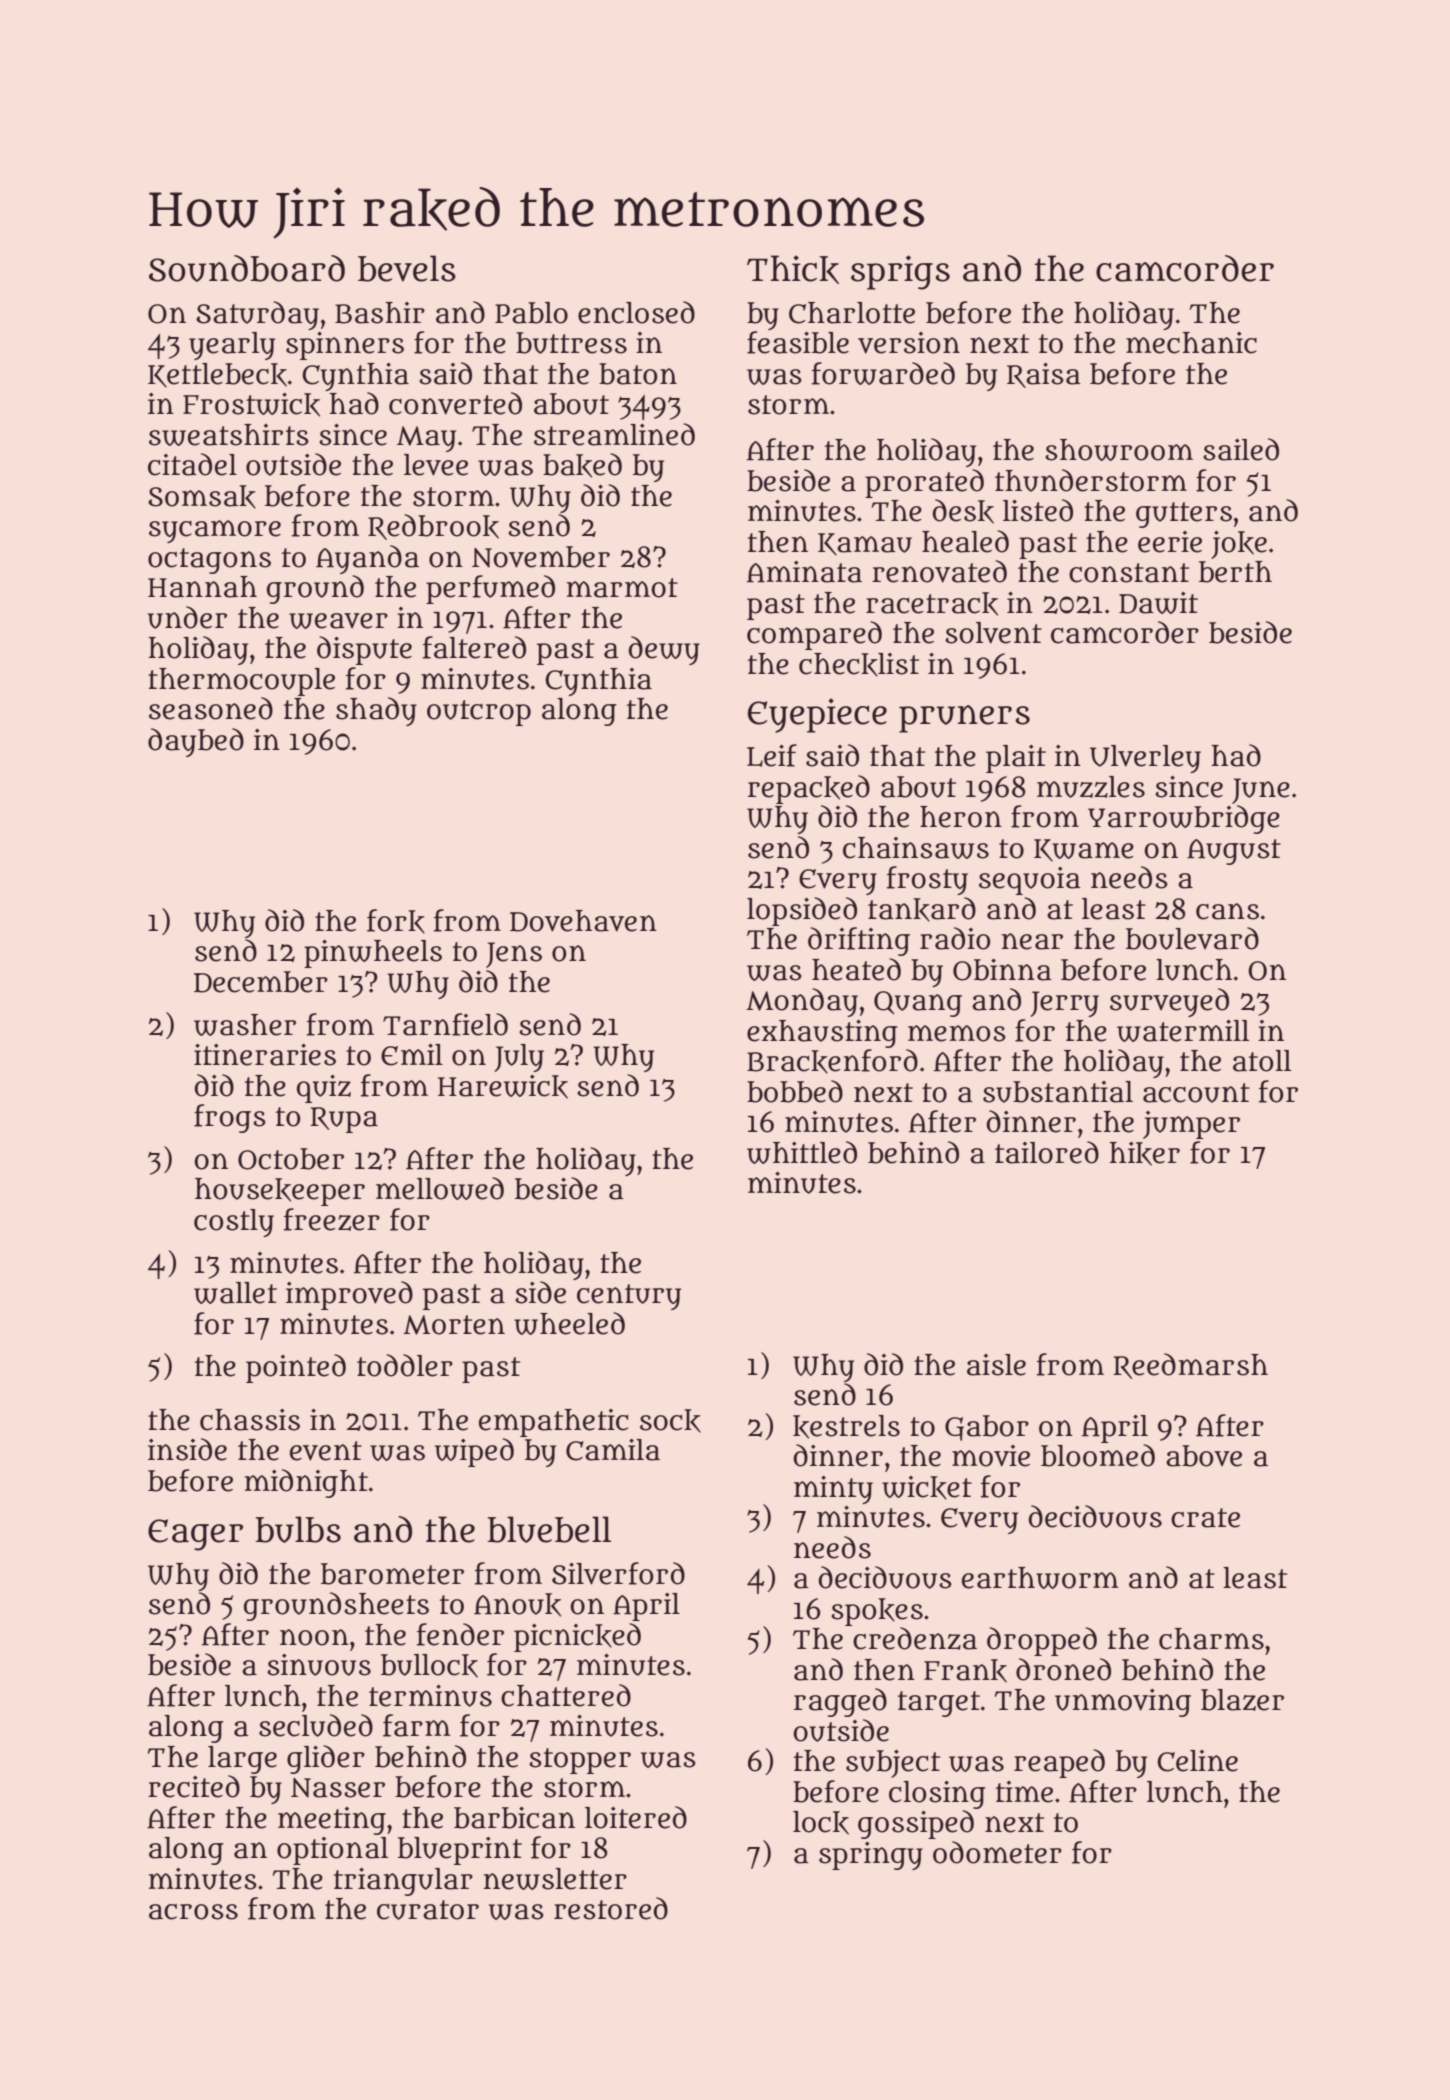 This screenshot has width=1450, height=2100. What do you see at coordinates (1040, 1578) in the screenshot?
I see `earthworm` at bounding box center [1040, 1578].
